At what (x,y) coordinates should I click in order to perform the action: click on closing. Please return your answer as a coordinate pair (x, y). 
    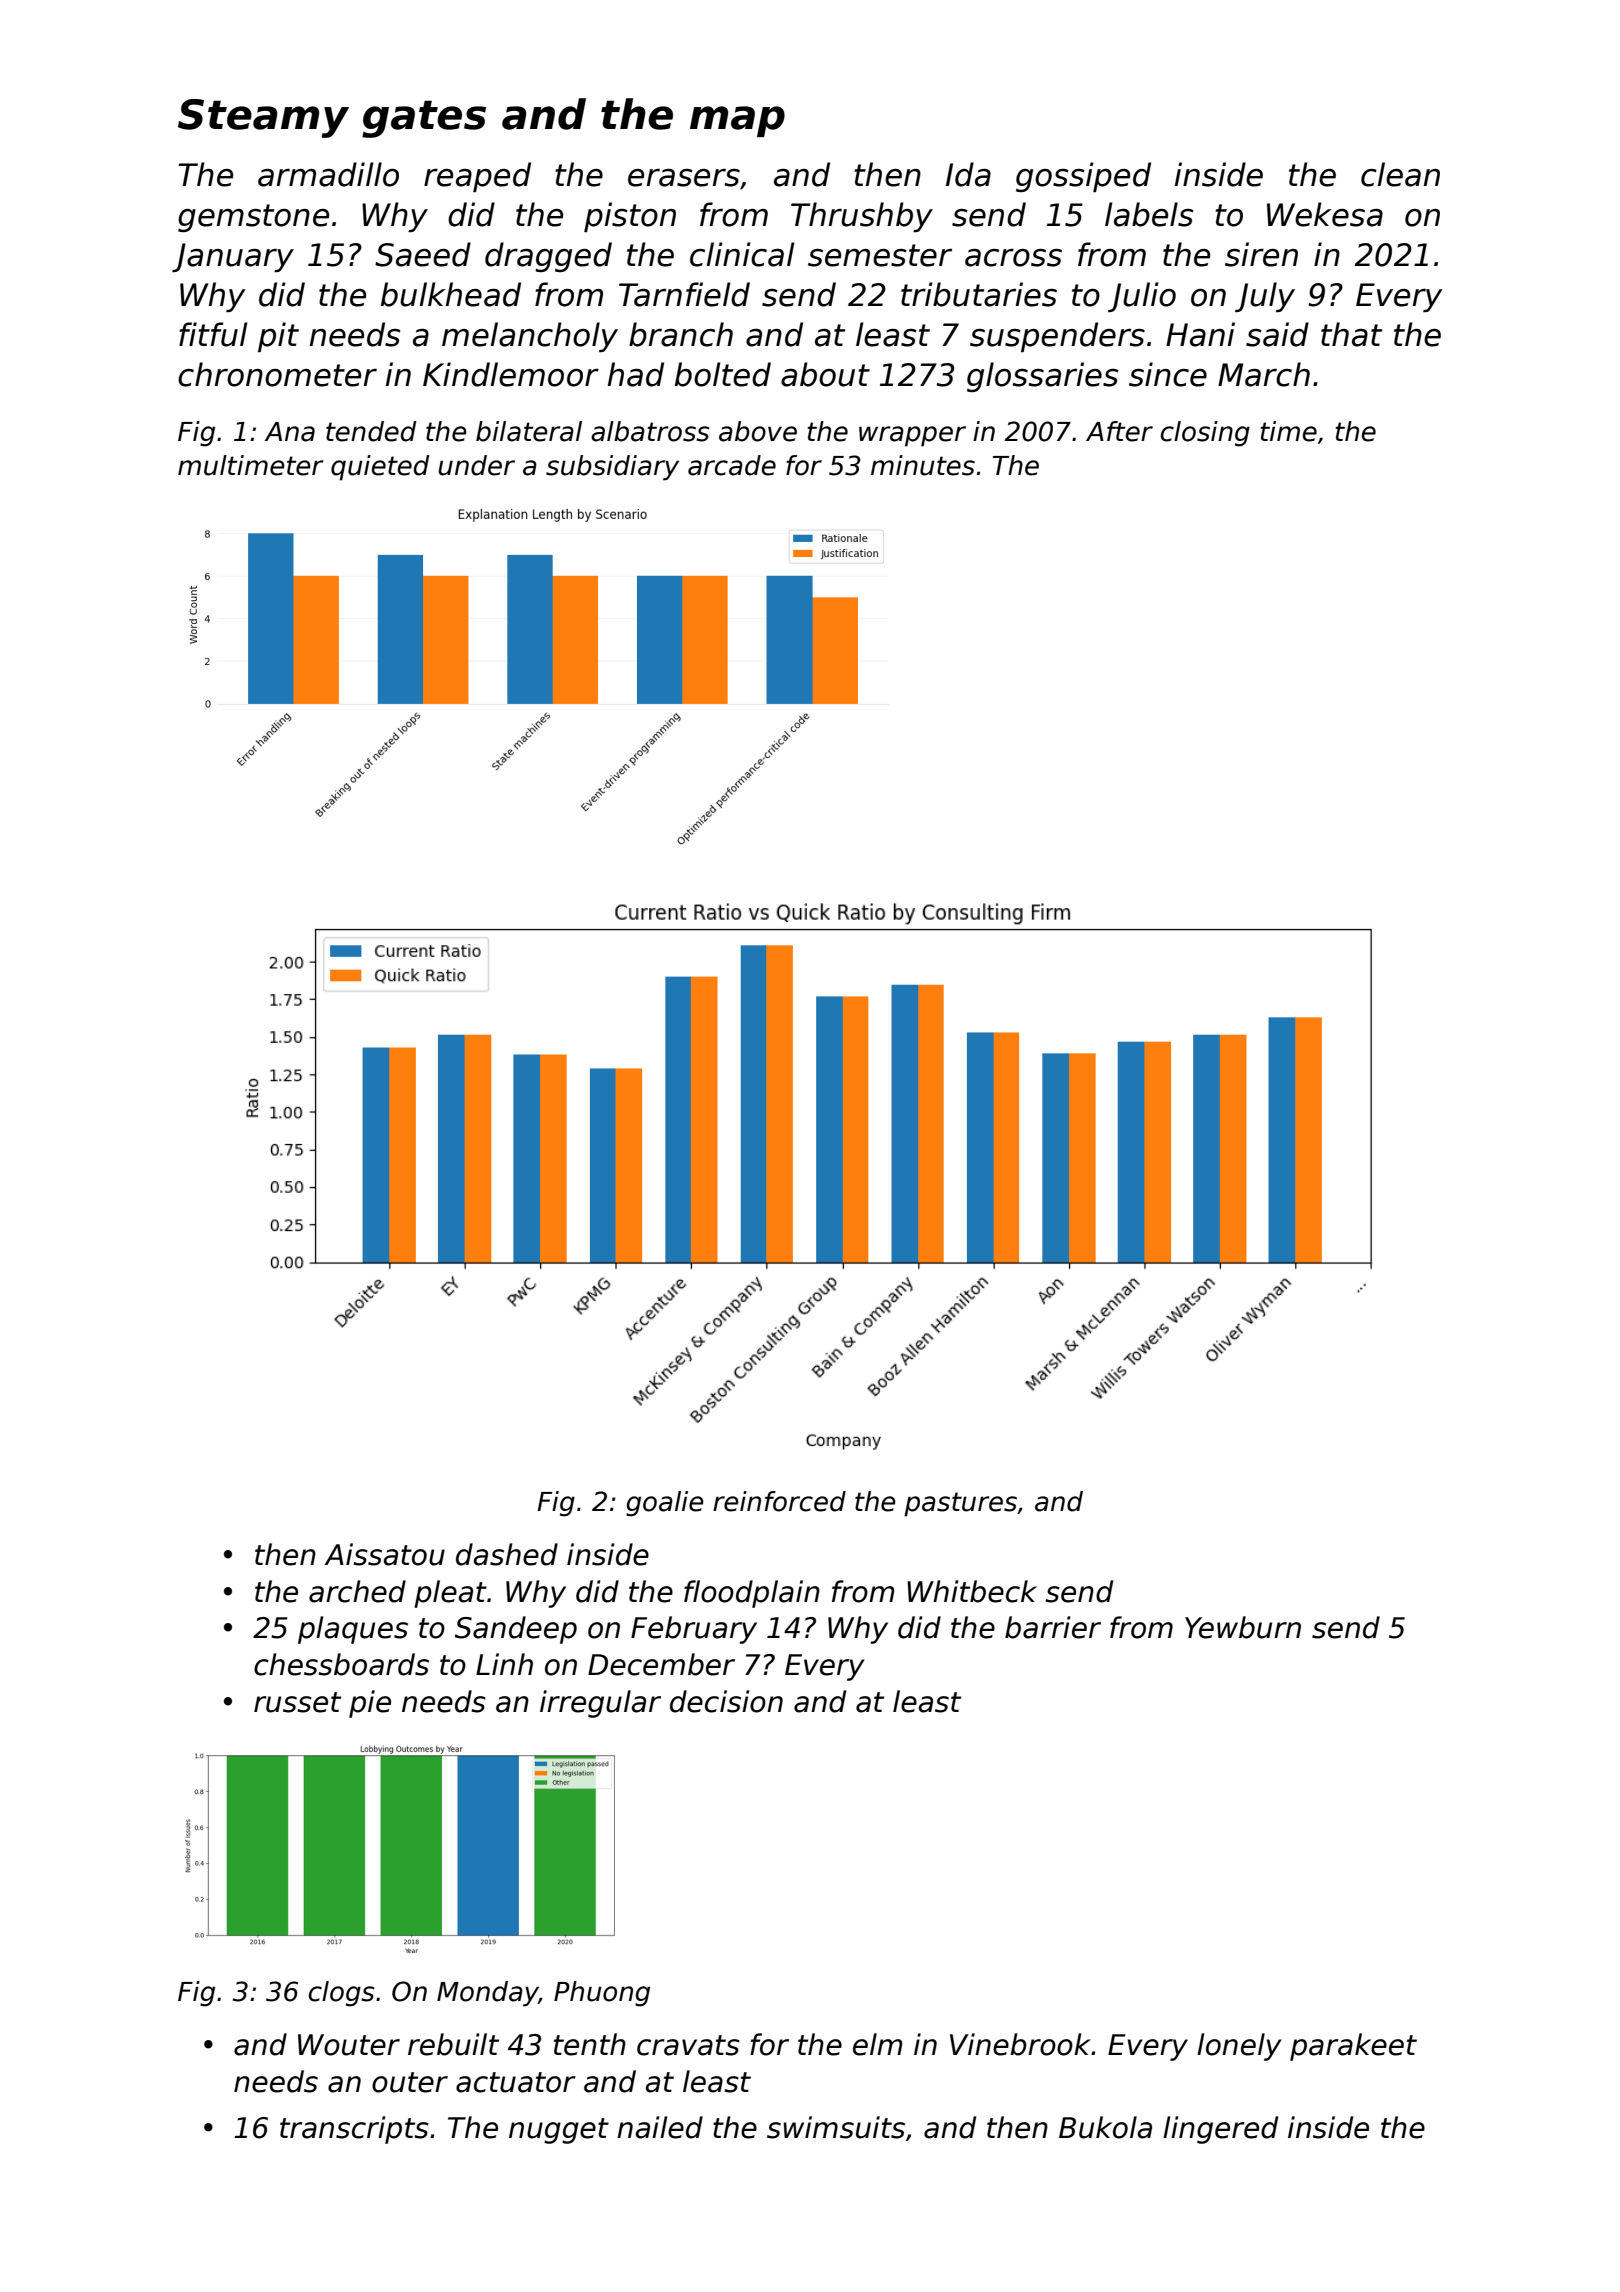
    Looking at the image, I should click on (1205, 434).
